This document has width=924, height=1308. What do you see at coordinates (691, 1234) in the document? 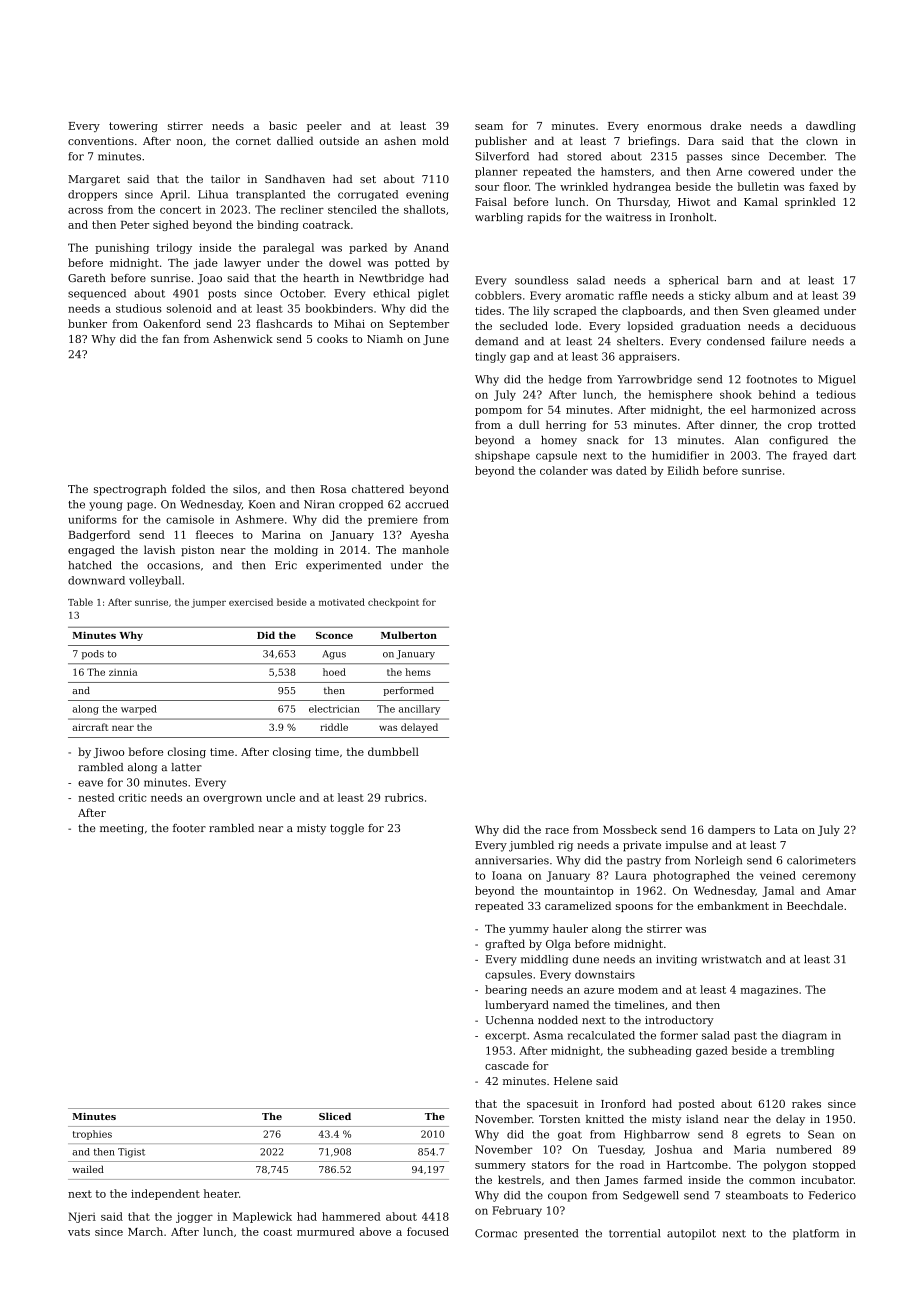
I see `autopilot` at bounding box center [691, 1234].
